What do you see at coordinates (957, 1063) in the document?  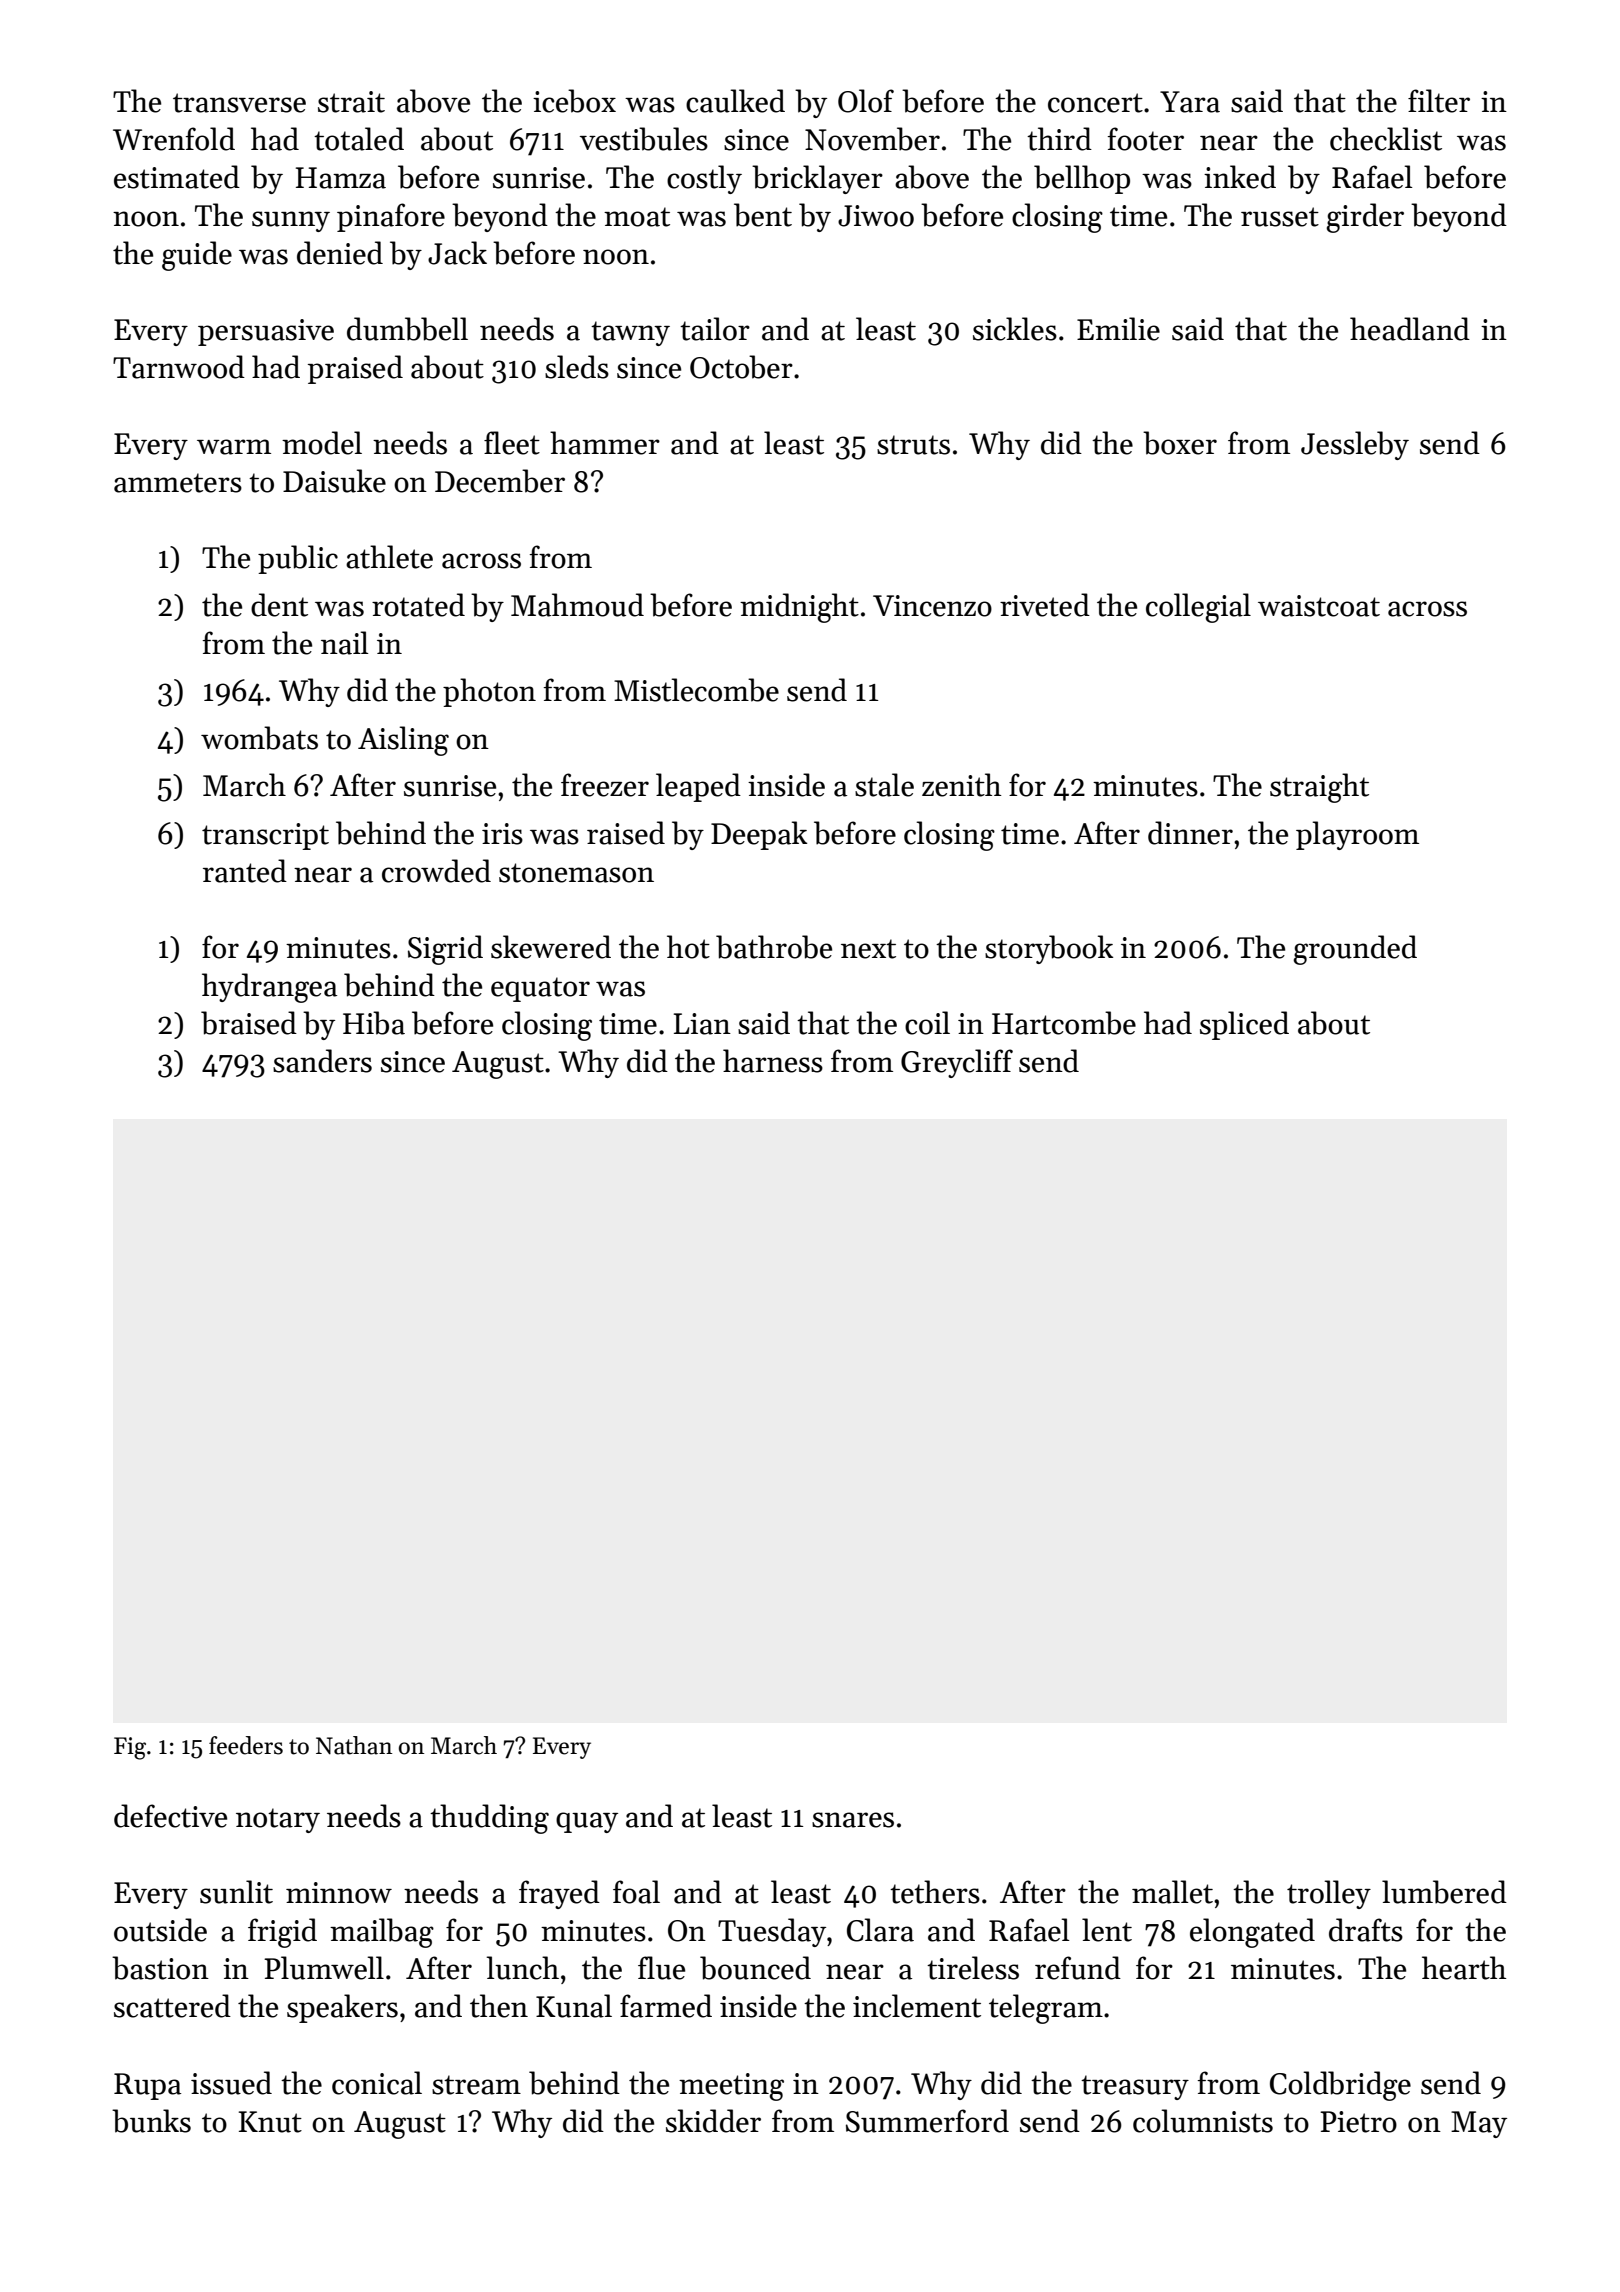 I see `Greycliff` at bounding box center [957, 1063].
